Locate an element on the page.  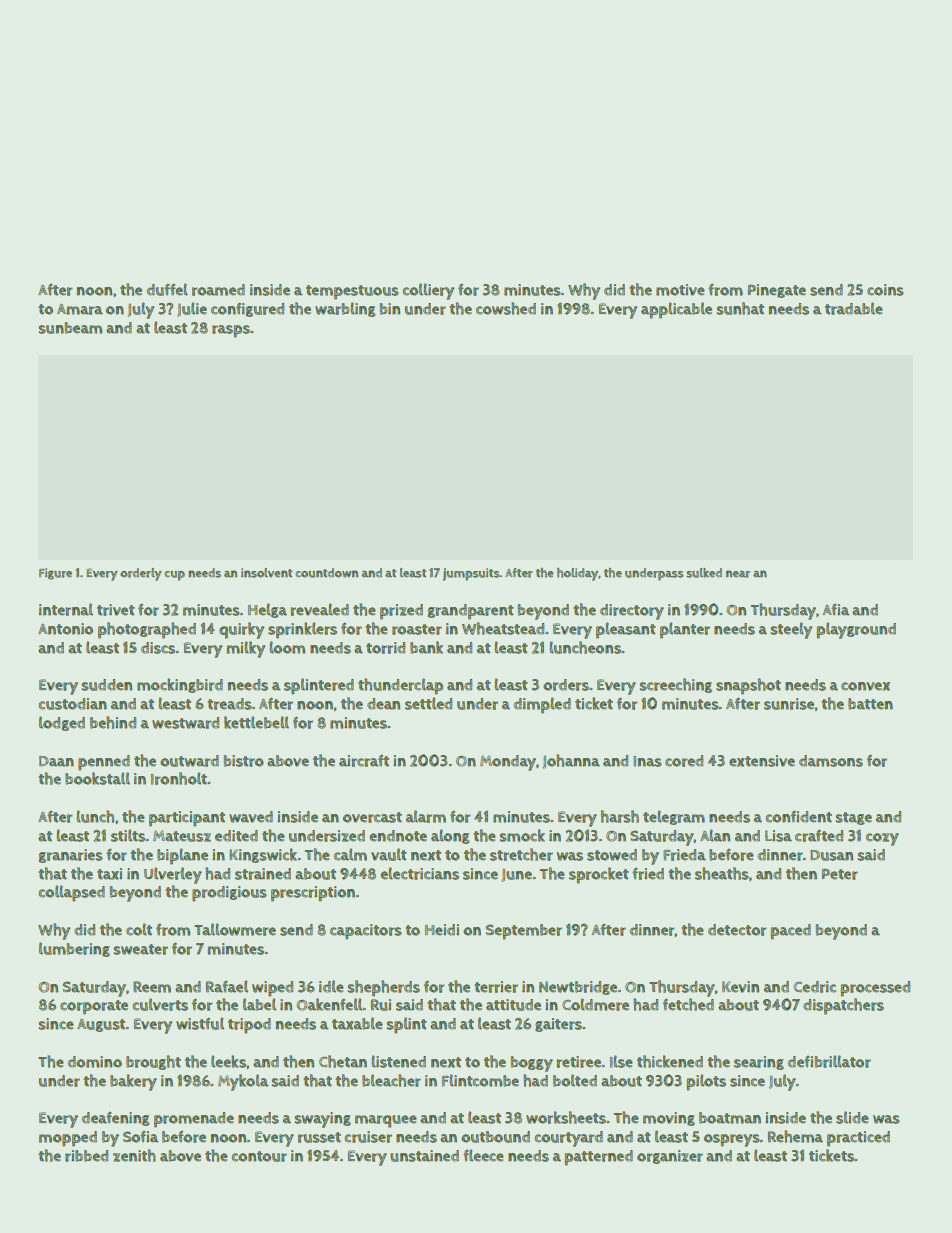
sunbeam is located at coordinates (70, 328).
